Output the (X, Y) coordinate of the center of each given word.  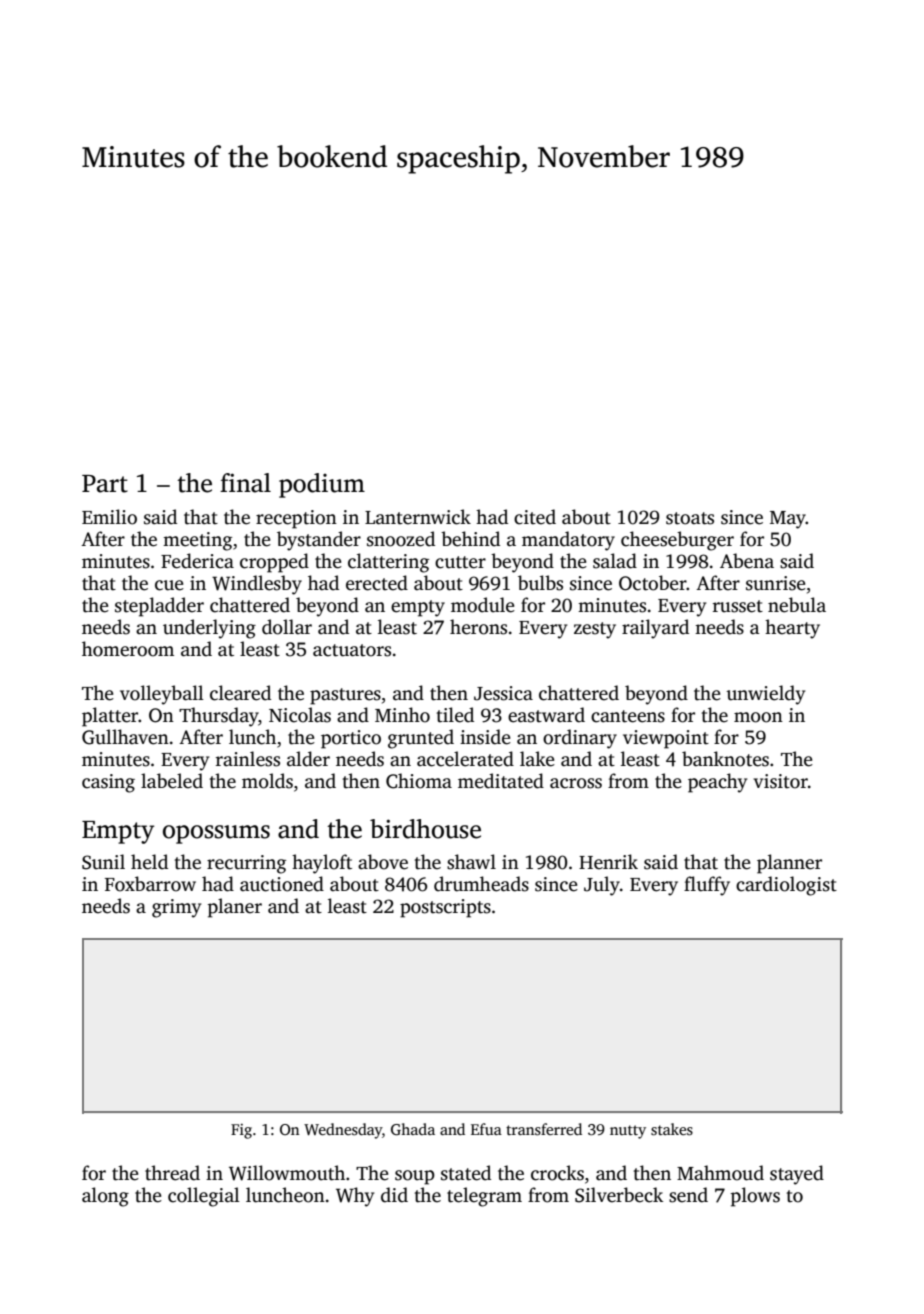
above (383, 862)
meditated (501, 781)
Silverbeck (619, 1195)
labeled (172, 781)
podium (322, 485)
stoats (690, 518)
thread (172, 1173)
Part (105, 484)
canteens (628, 716)
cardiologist (786, 886)
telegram (484, 1197)
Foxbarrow (150, 884)
